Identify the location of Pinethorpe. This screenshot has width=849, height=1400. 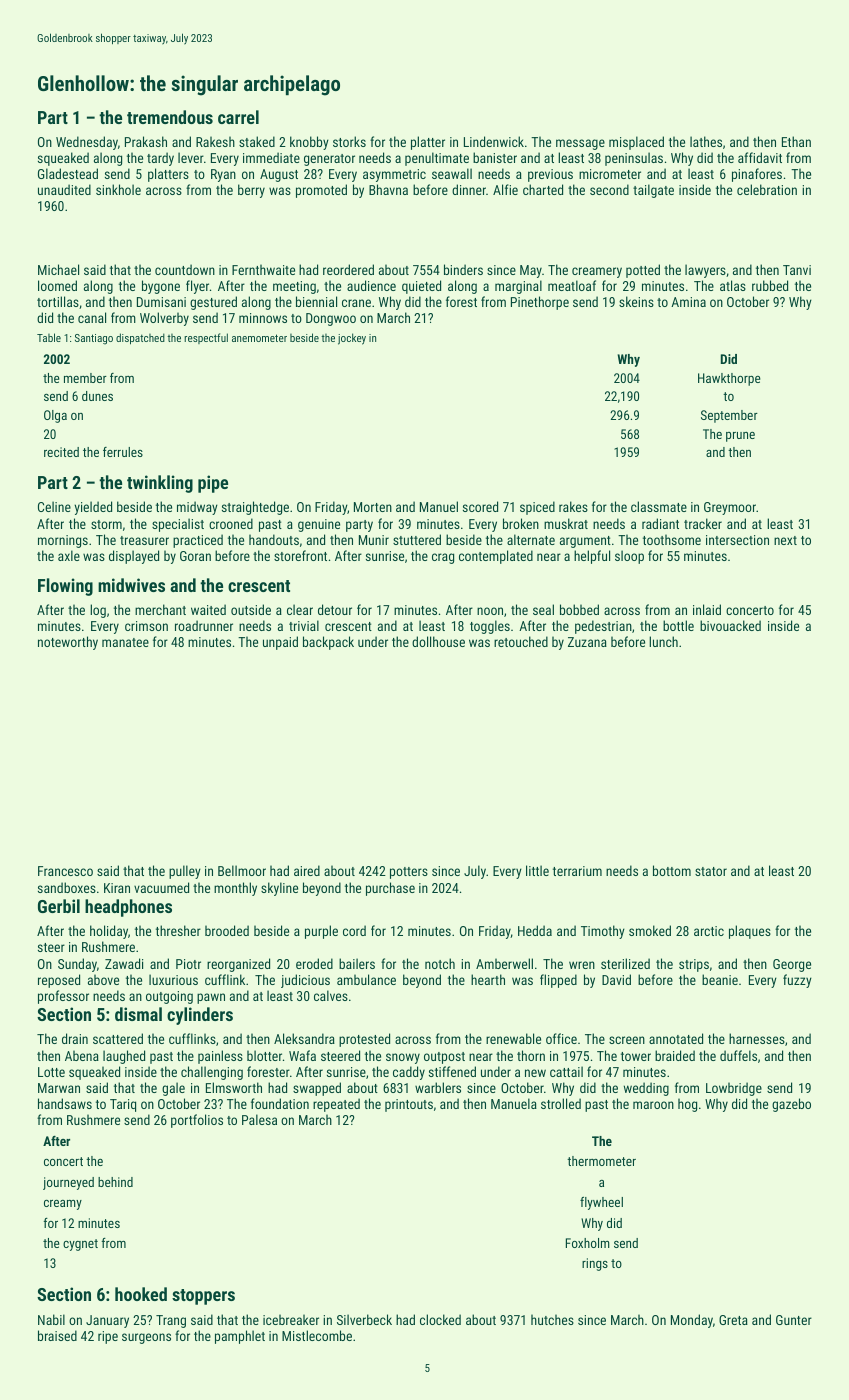
(540, 303).
